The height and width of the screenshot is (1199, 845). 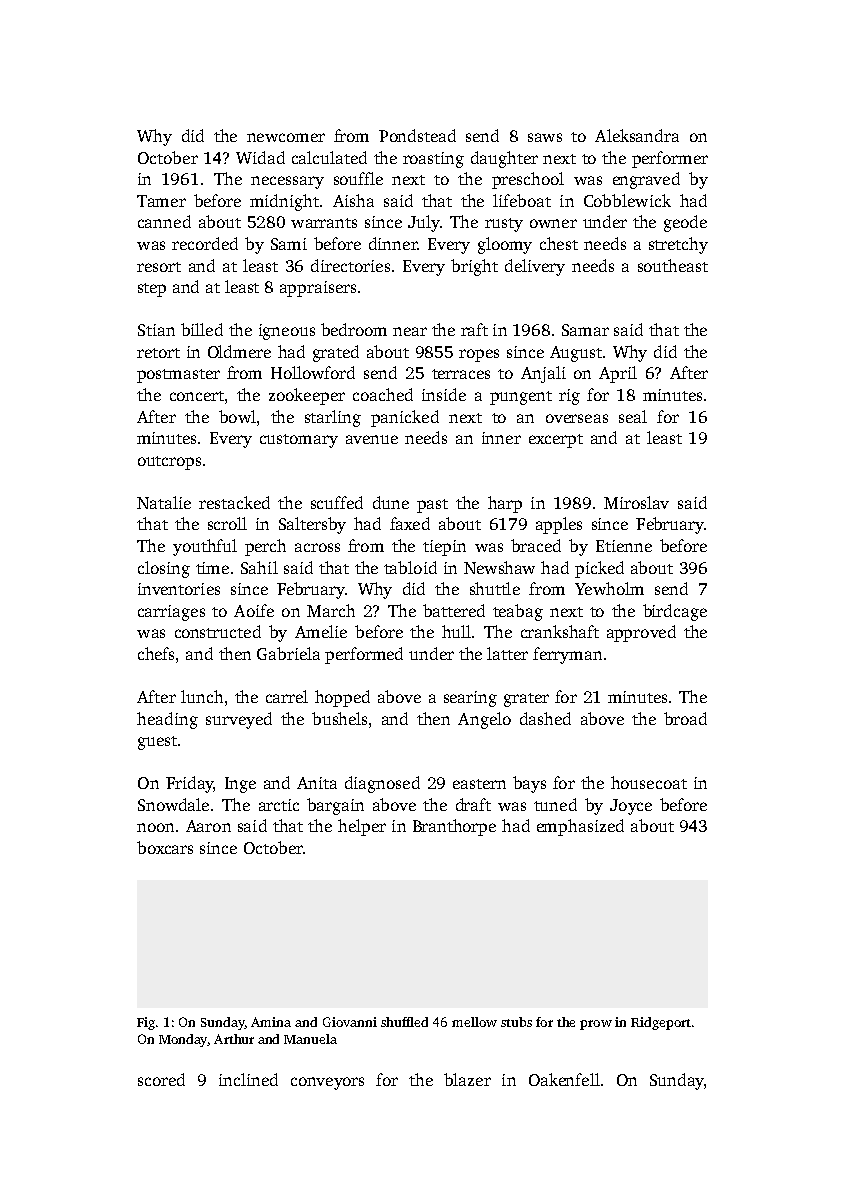 I want to click on Arthur, so click(x=234, y=1039).
